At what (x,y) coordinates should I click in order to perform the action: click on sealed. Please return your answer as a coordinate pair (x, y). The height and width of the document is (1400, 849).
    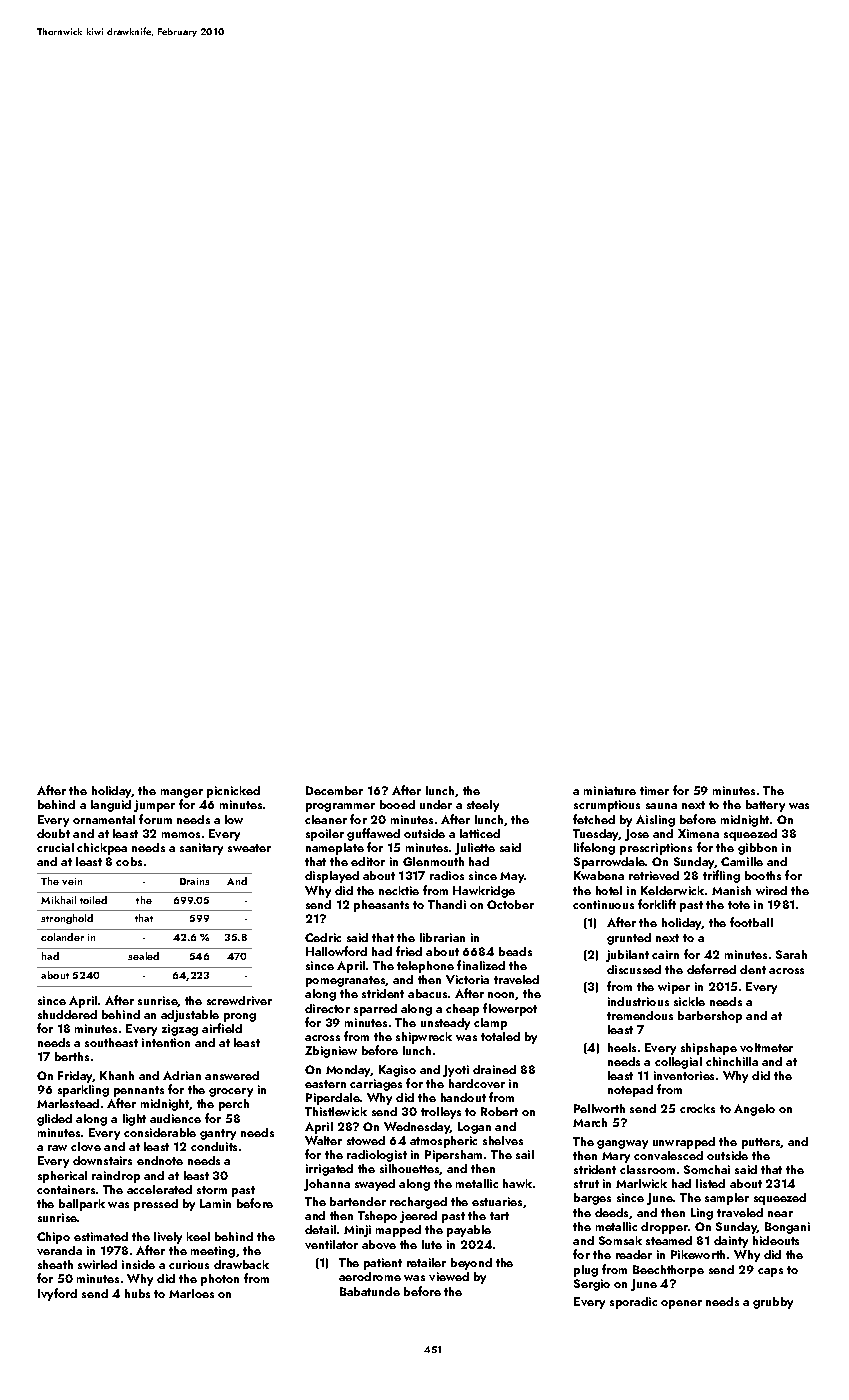
    Looking at the image, I should click on (143, 956).
